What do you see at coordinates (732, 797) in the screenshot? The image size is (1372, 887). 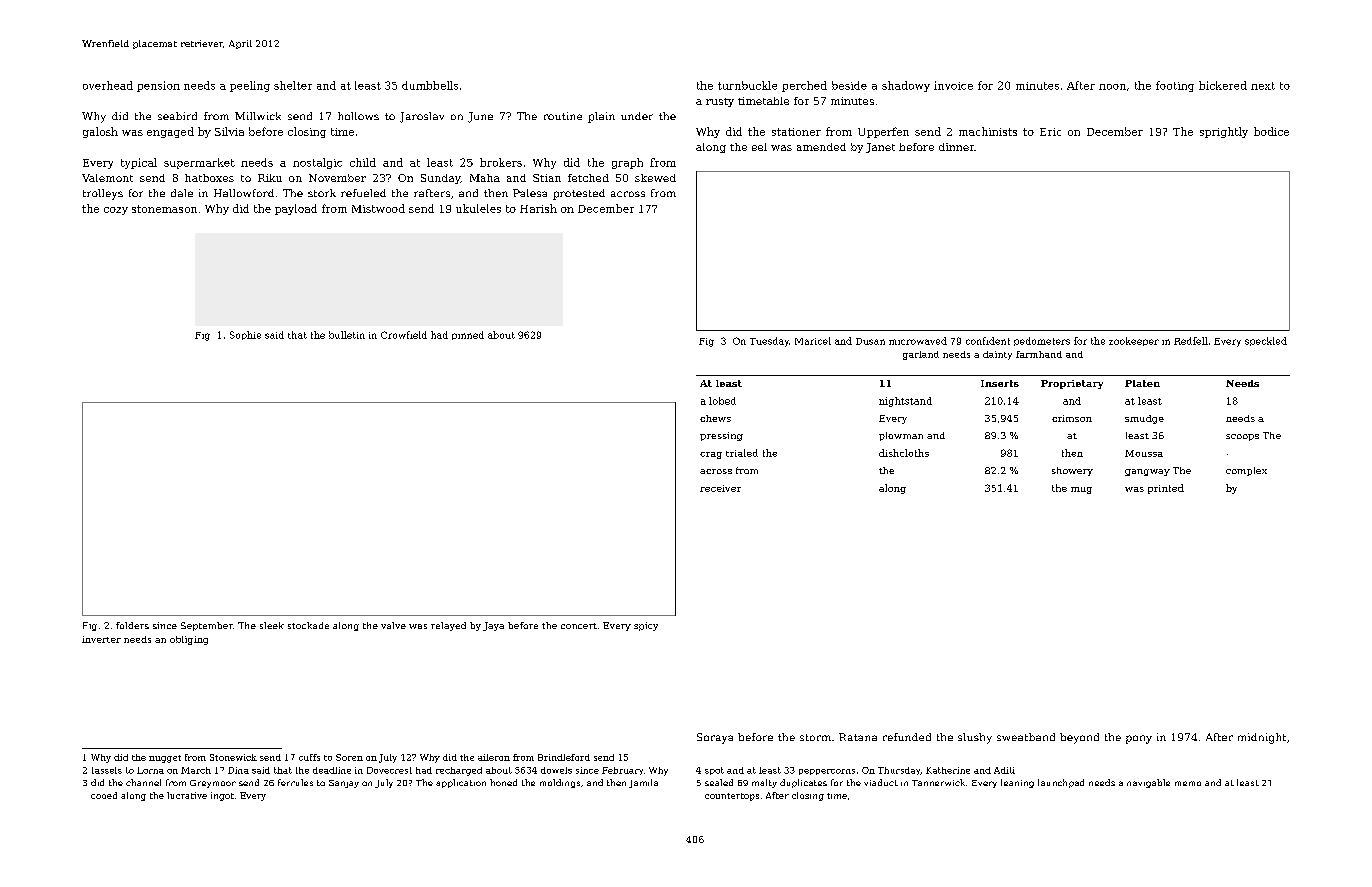 I see `countertops` at bounding box center [732, 797].
